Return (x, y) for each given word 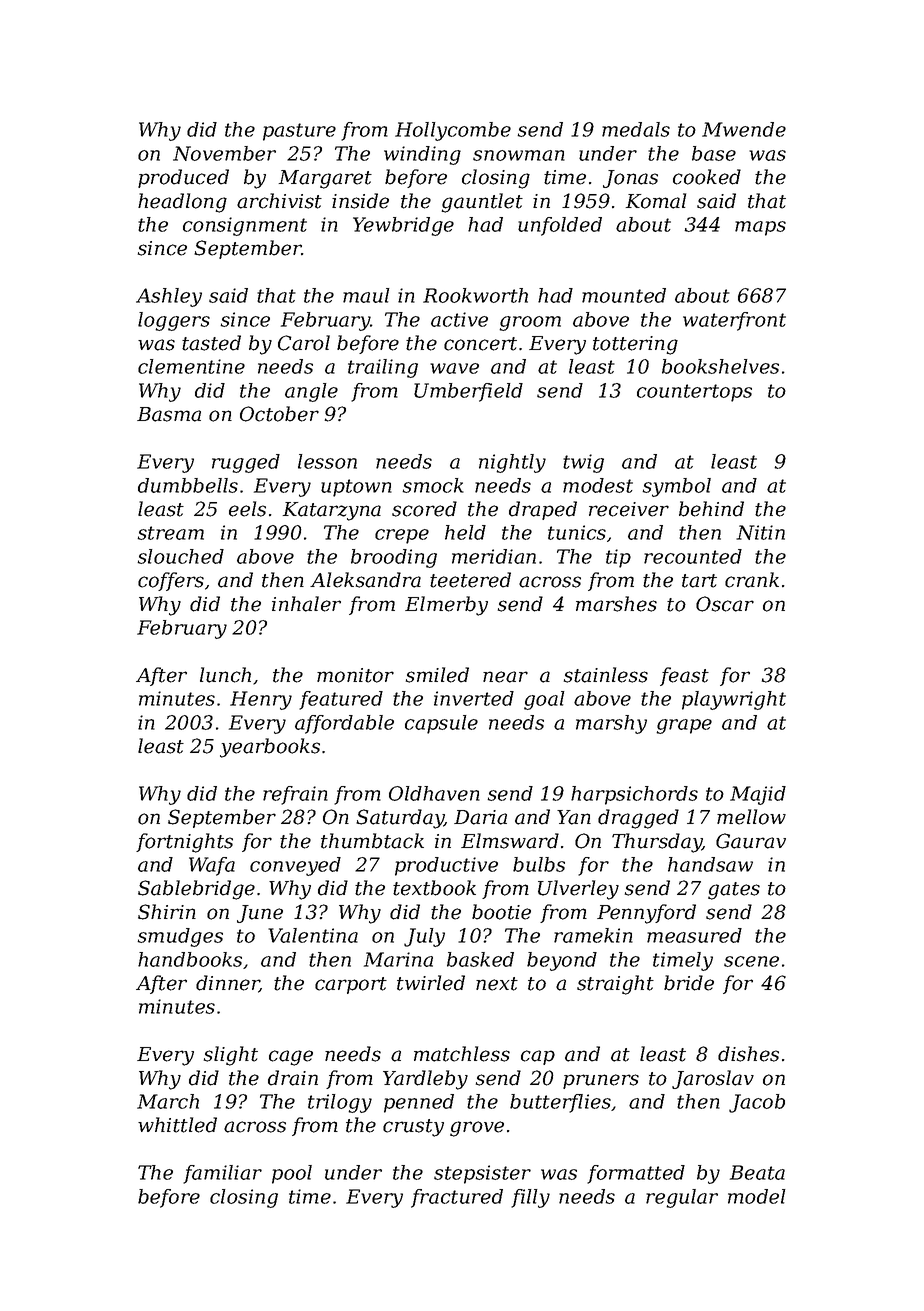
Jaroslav (713, 1079)
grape (684, 726)
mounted (624, 295)
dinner (228, 984)
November (224, 153)
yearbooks (270, 748)
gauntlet (482, 203)
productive (446, 866)
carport (351, 985)
